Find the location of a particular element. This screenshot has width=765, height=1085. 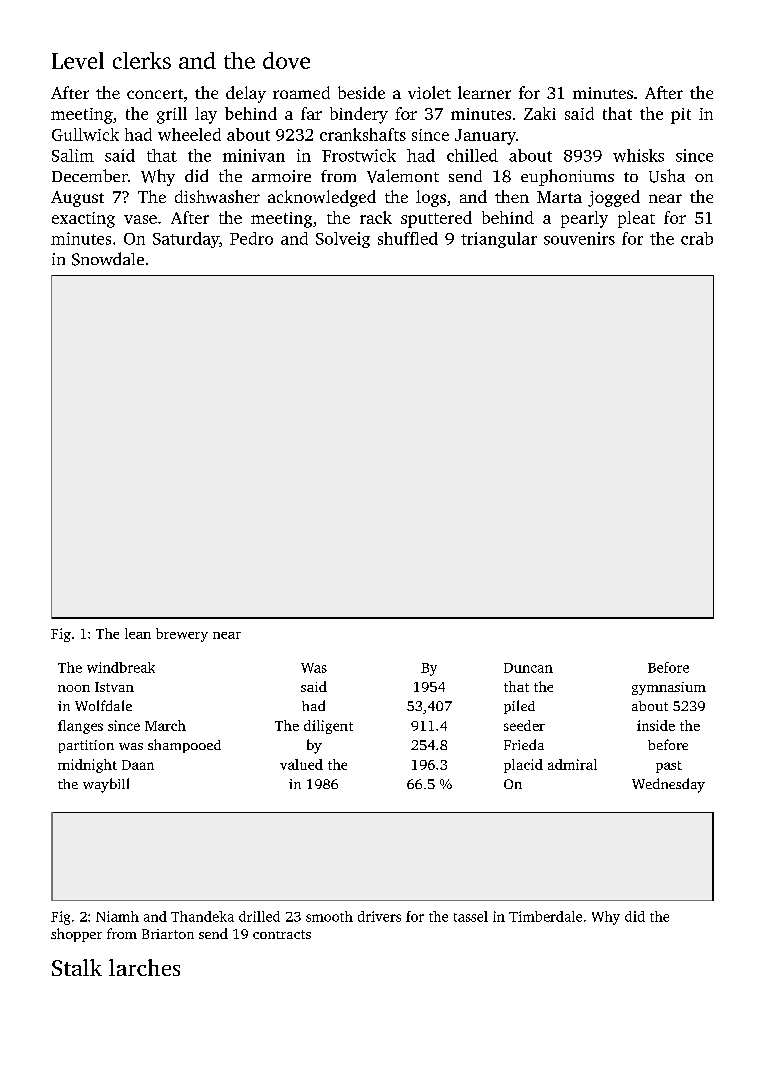

Zaki is located at coordinates (540, 113).
